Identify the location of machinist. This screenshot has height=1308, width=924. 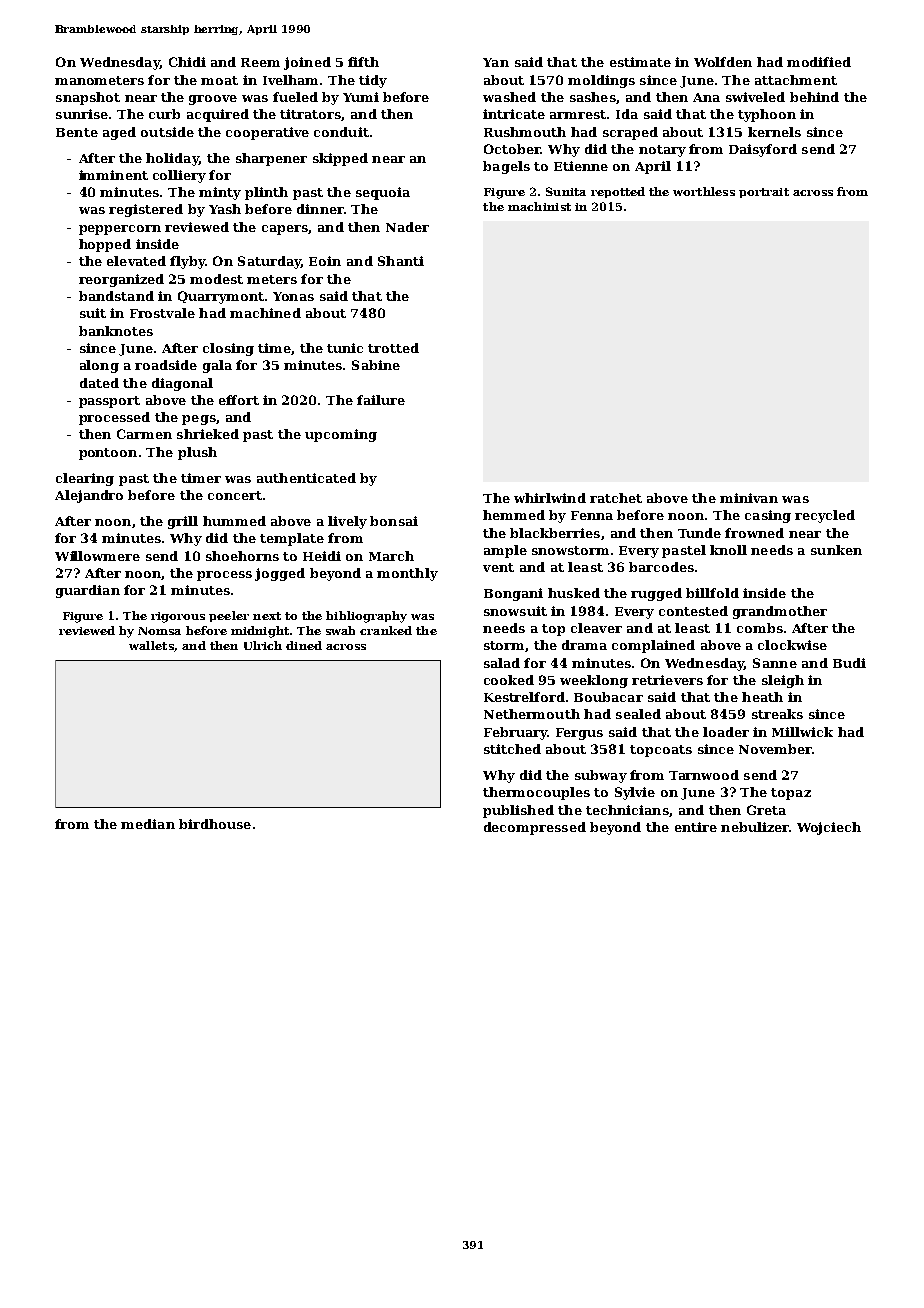
(539, 206).
